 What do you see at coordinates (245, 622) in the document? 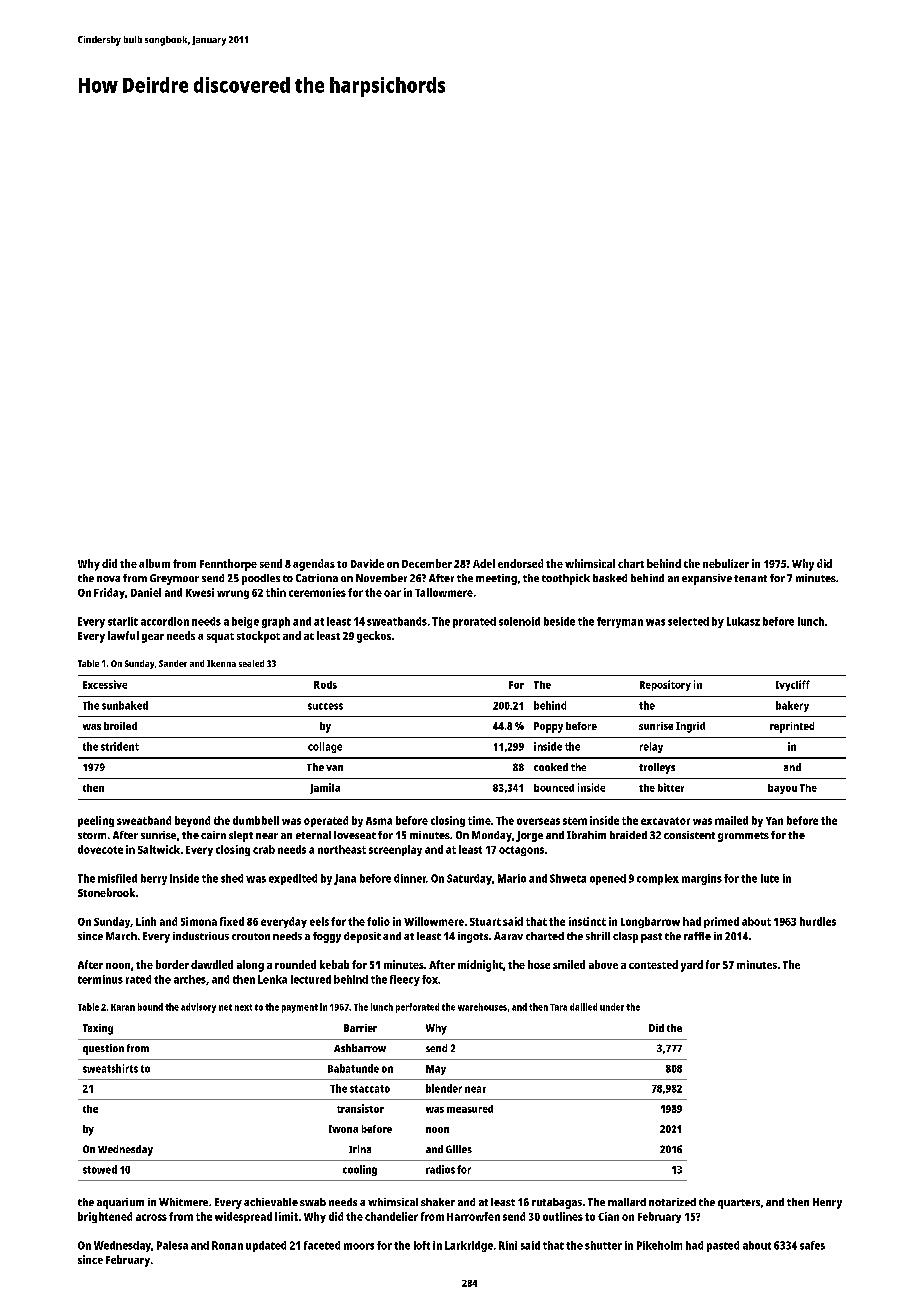
I see `beige` at bounding box center [245, 622].
